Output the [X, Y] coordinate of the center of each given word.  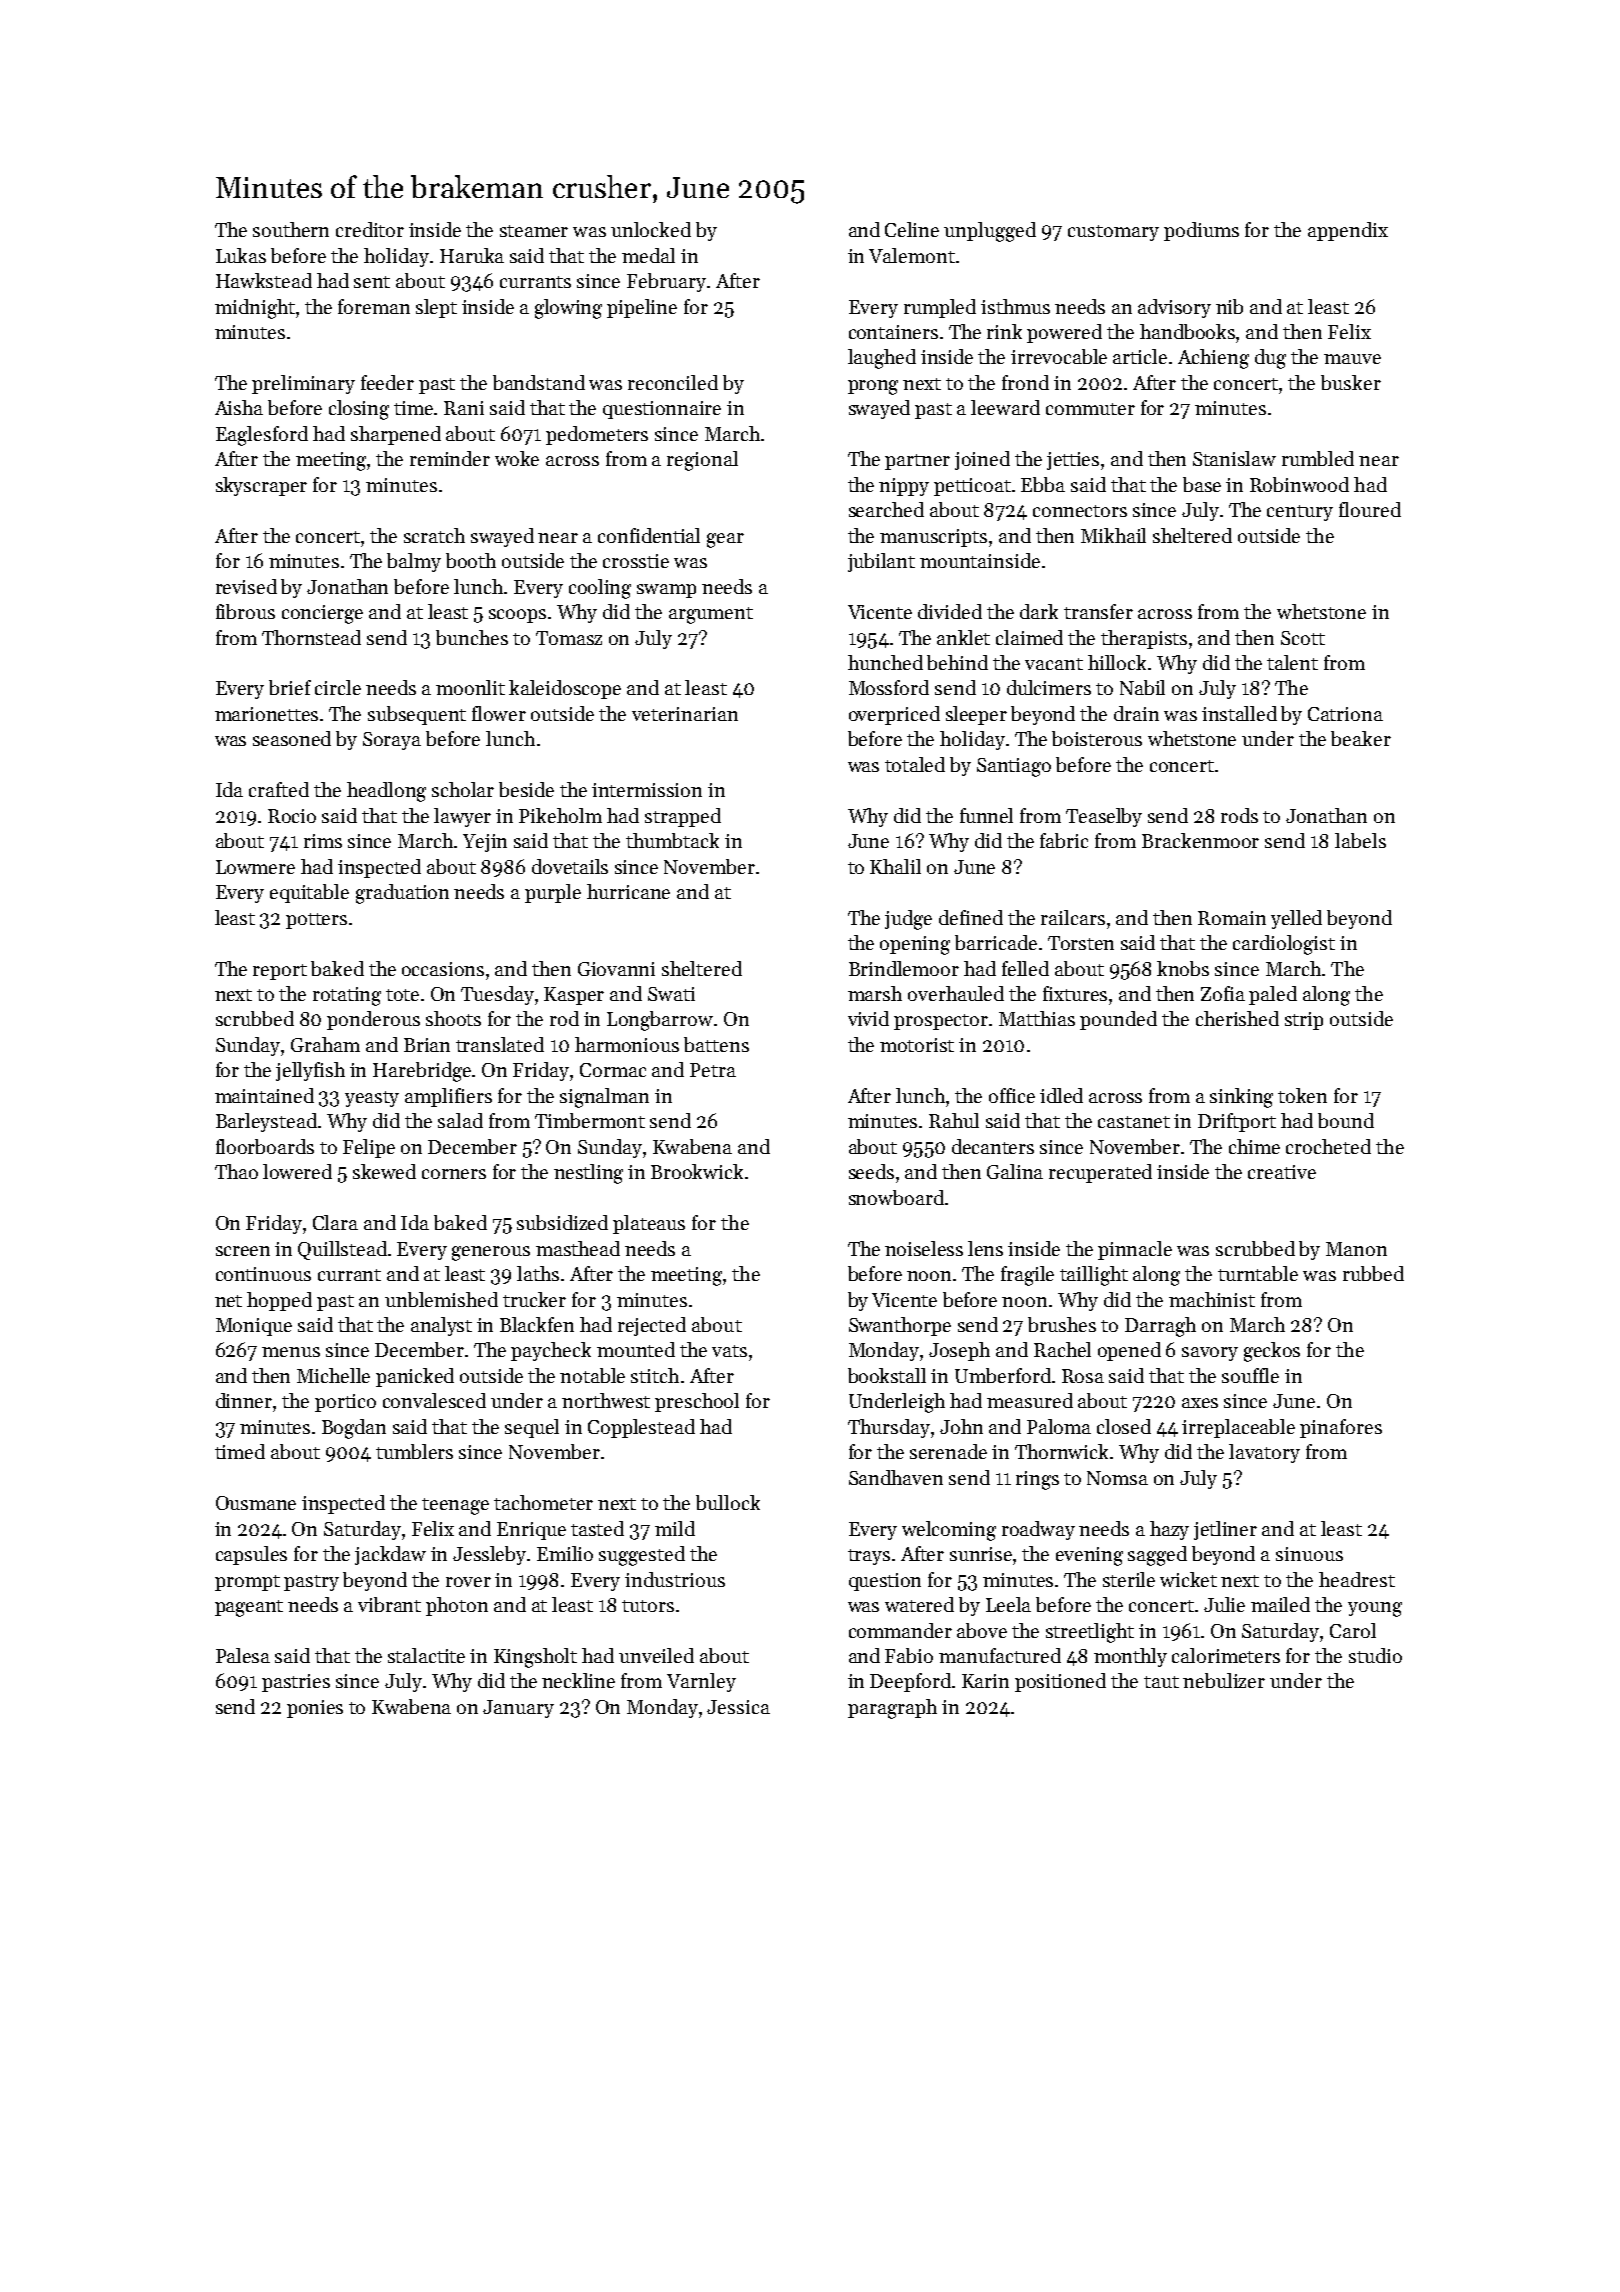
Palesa [243, 1655]
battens [716, 1044]
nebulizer [1224, 1680]
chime [1254, 1146]
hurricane [628, 891]
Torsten [1081, 943]
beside [526, 789]
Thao [236, 1171]
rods [1239, 815]
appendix [1348, 231]
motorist [917, 1045]
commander [900, 1630]
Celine [912, 229]
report [280, 972]
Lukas [241, 255]
